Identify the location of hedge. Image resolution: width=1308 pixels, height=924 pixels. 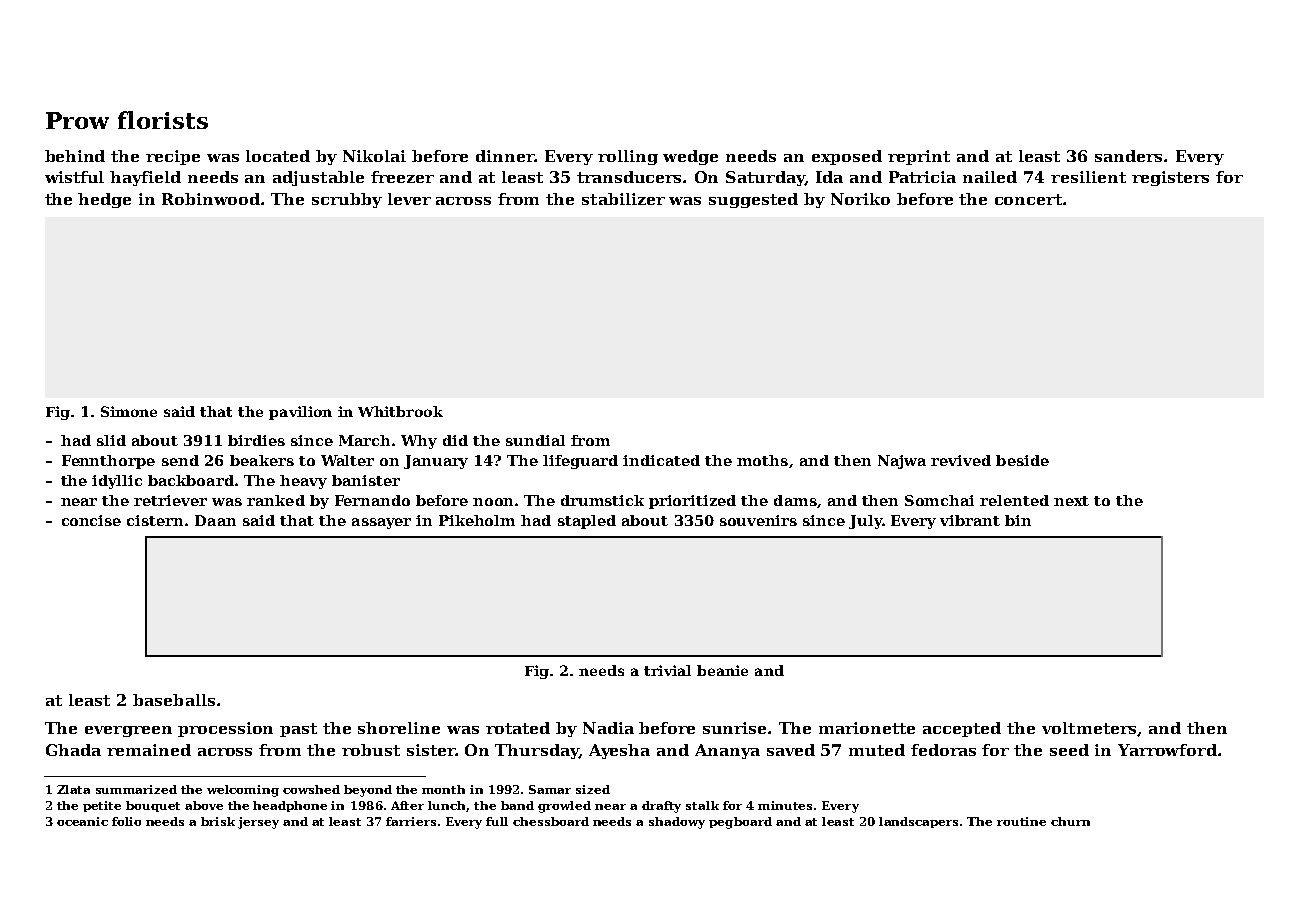
(104, 200).
